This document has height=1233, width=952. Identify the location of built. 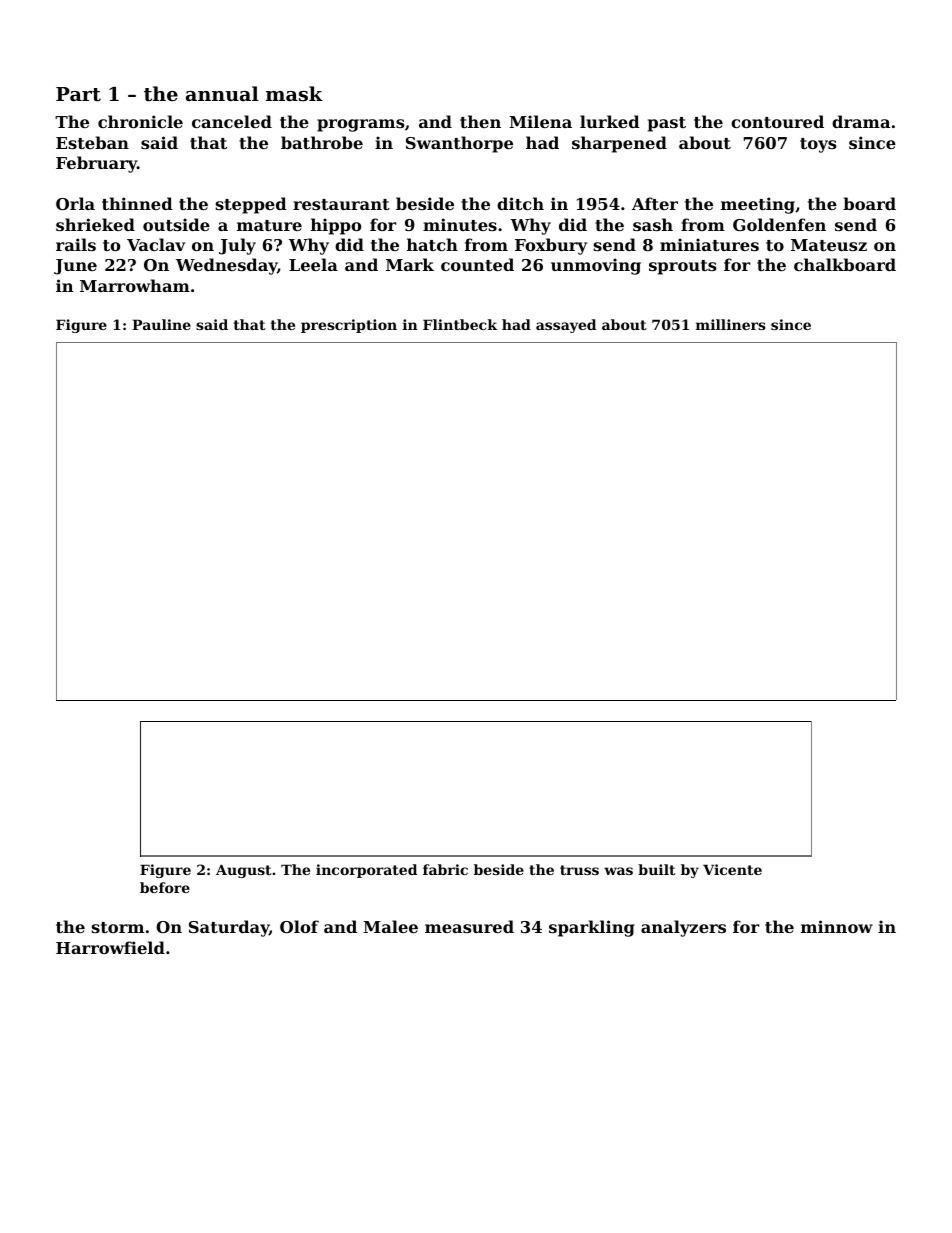
(657, 869).
